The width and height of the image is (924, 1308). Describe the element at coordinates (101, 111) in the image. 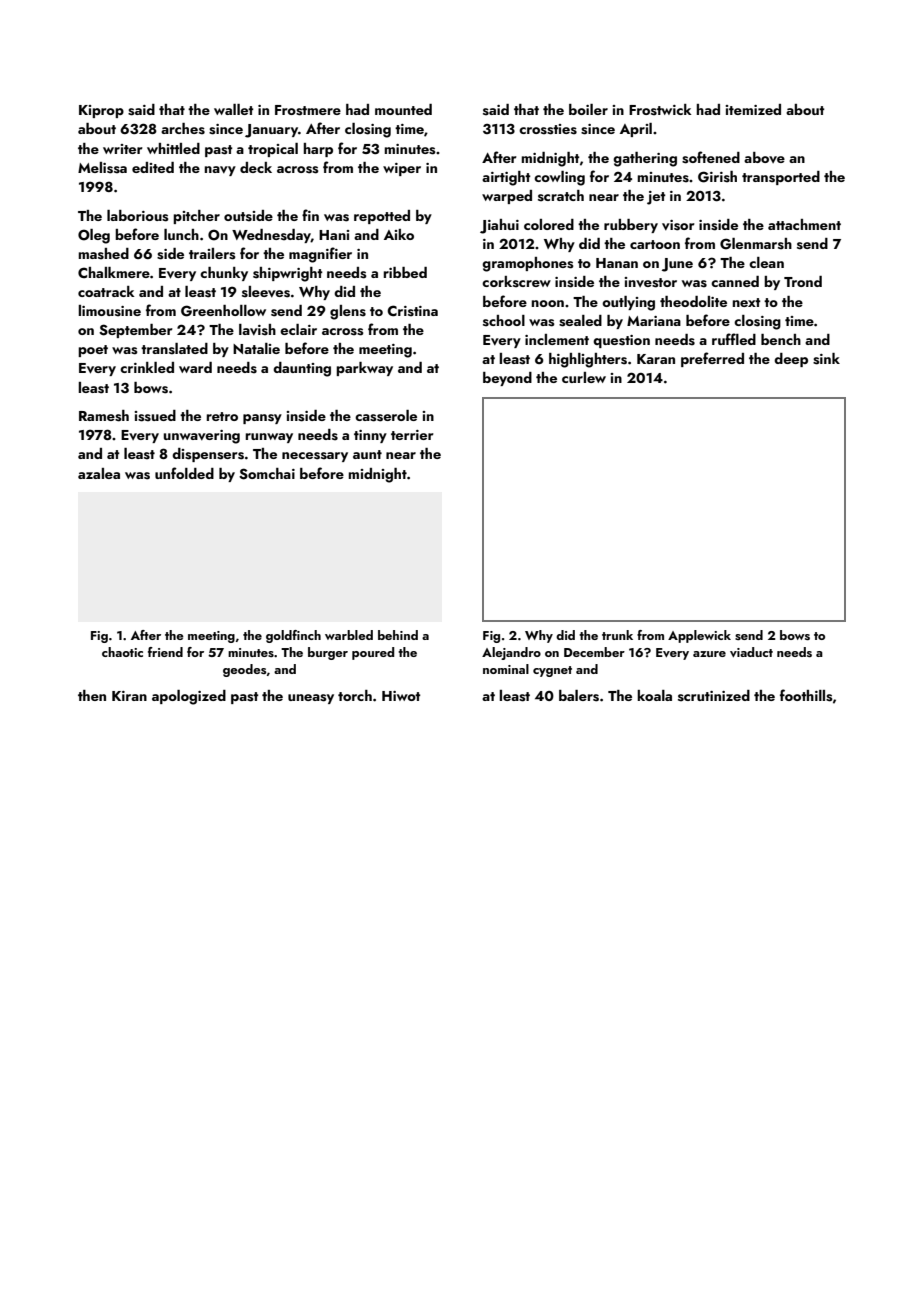

I see `Kiprop` at that location.
